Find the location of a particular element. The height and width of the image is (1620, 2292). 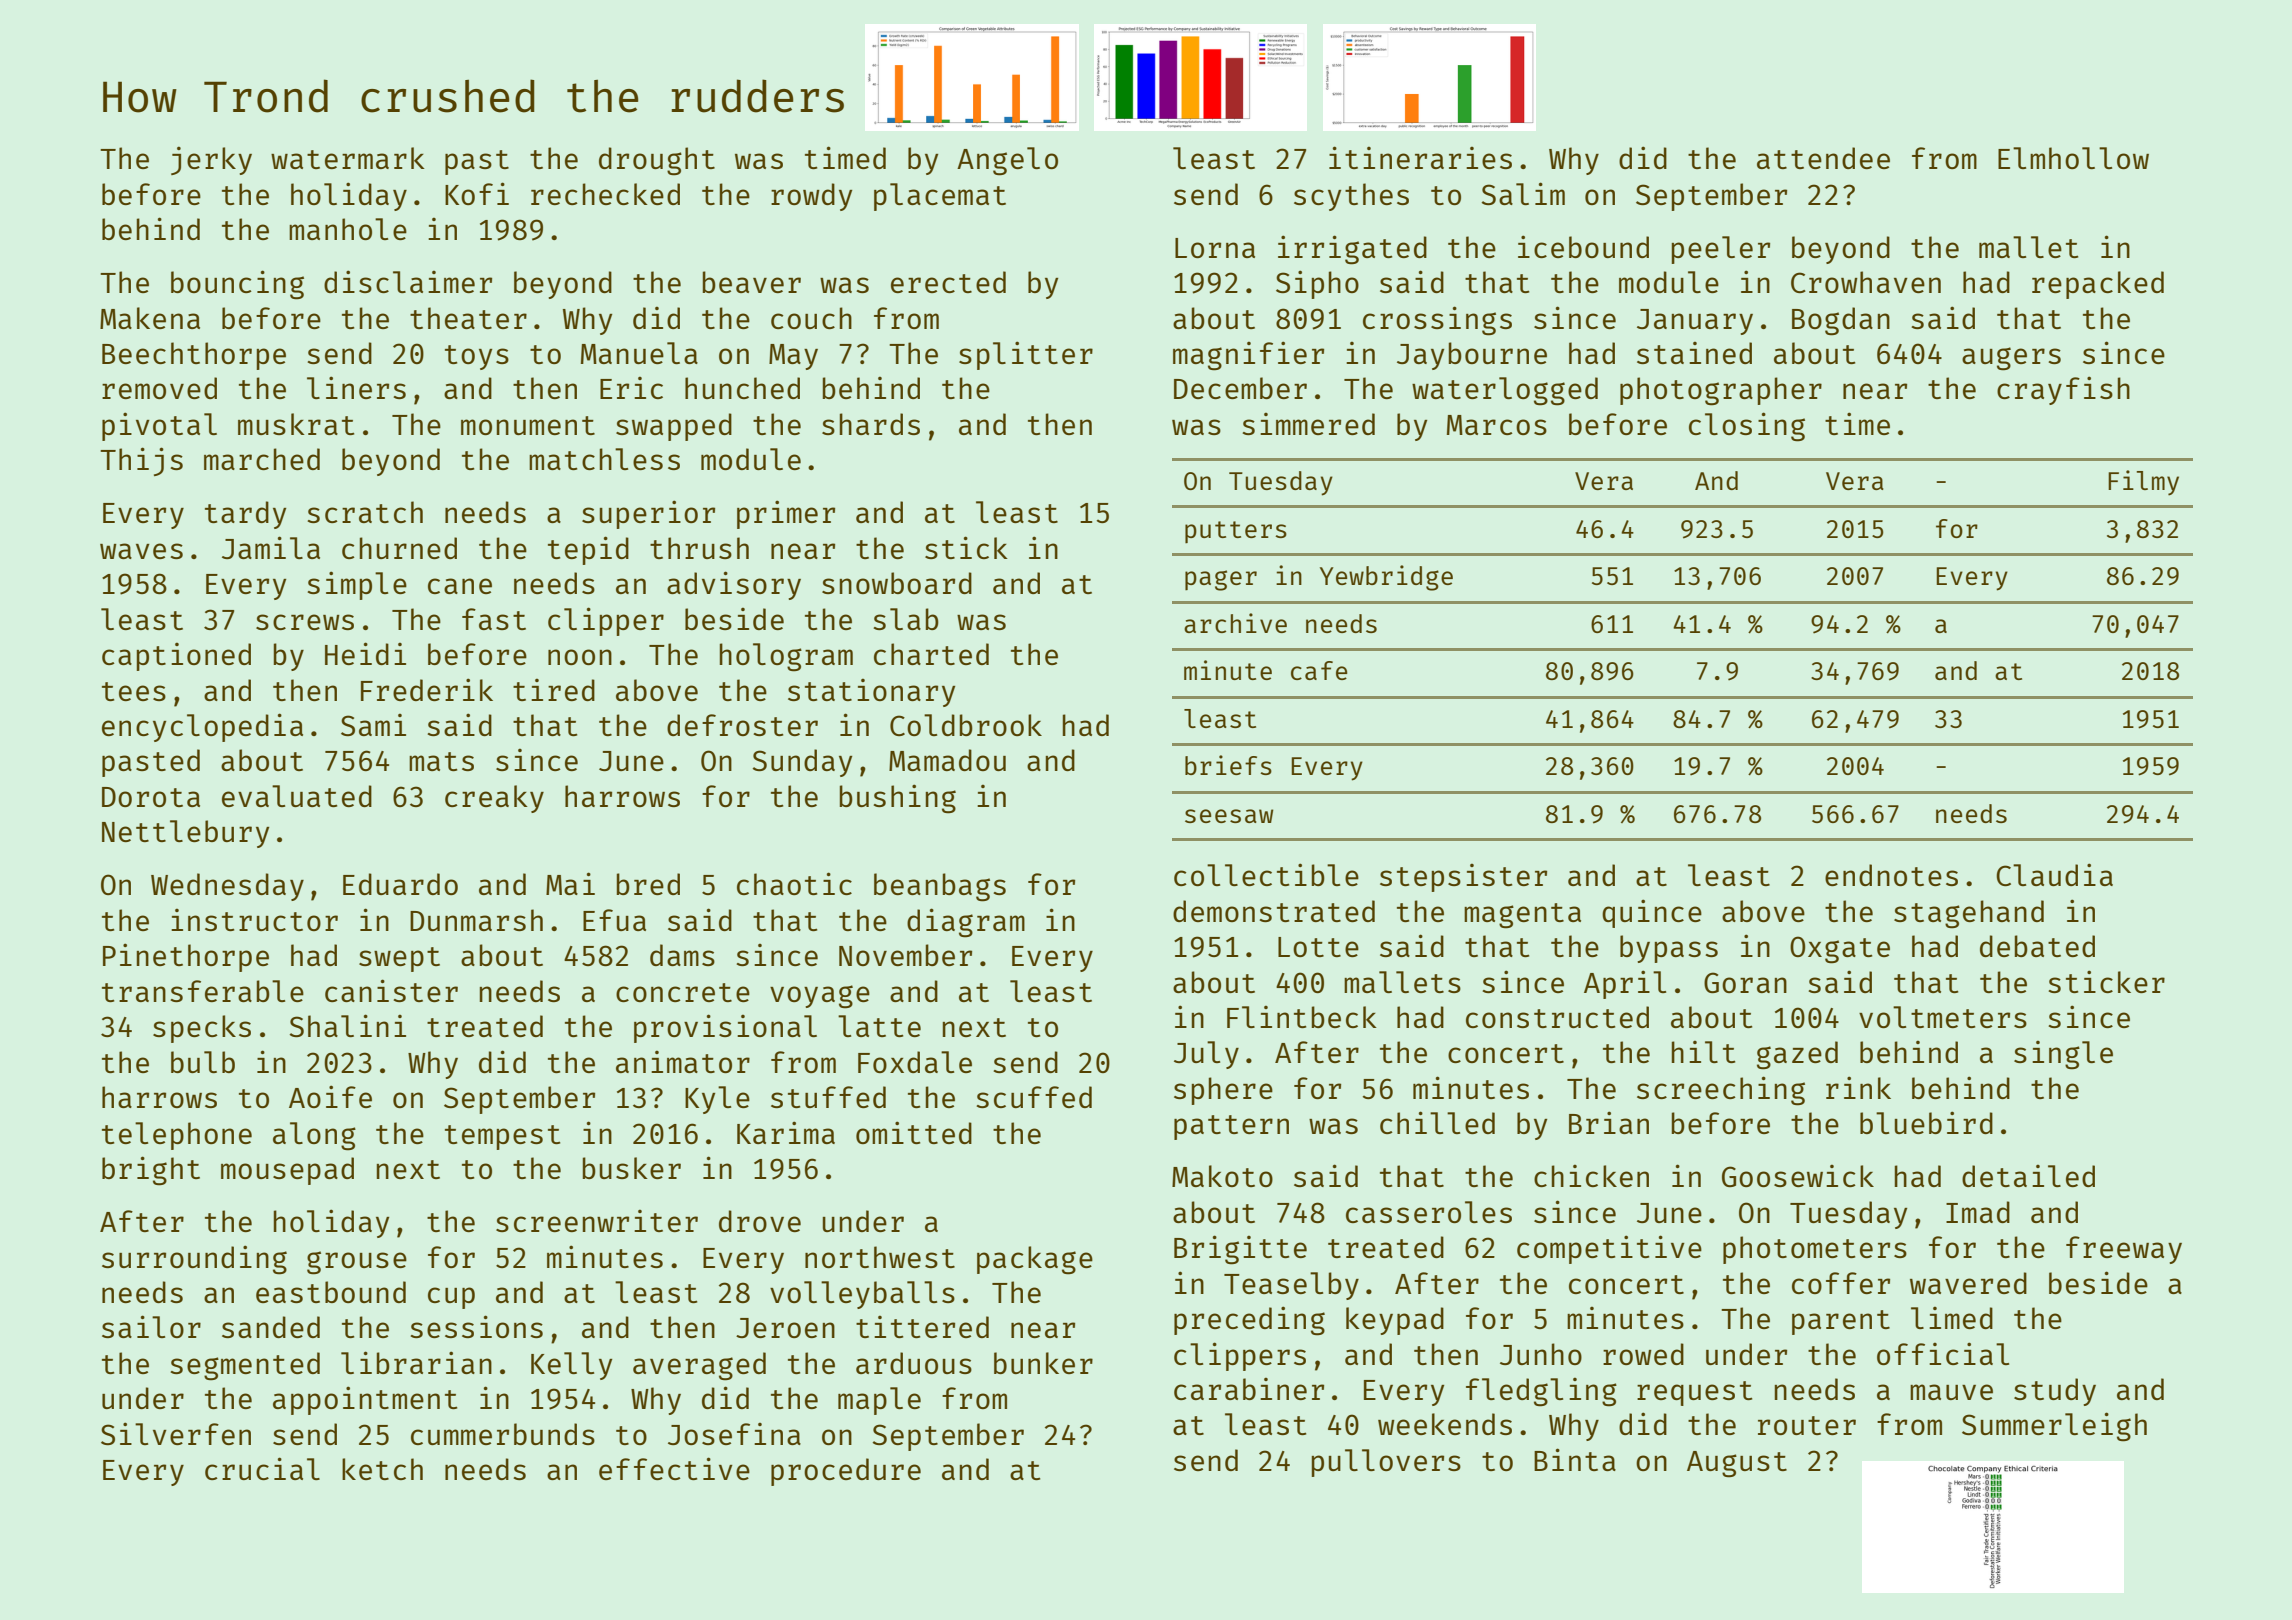

router is located at coordinates (1807, 1425).
